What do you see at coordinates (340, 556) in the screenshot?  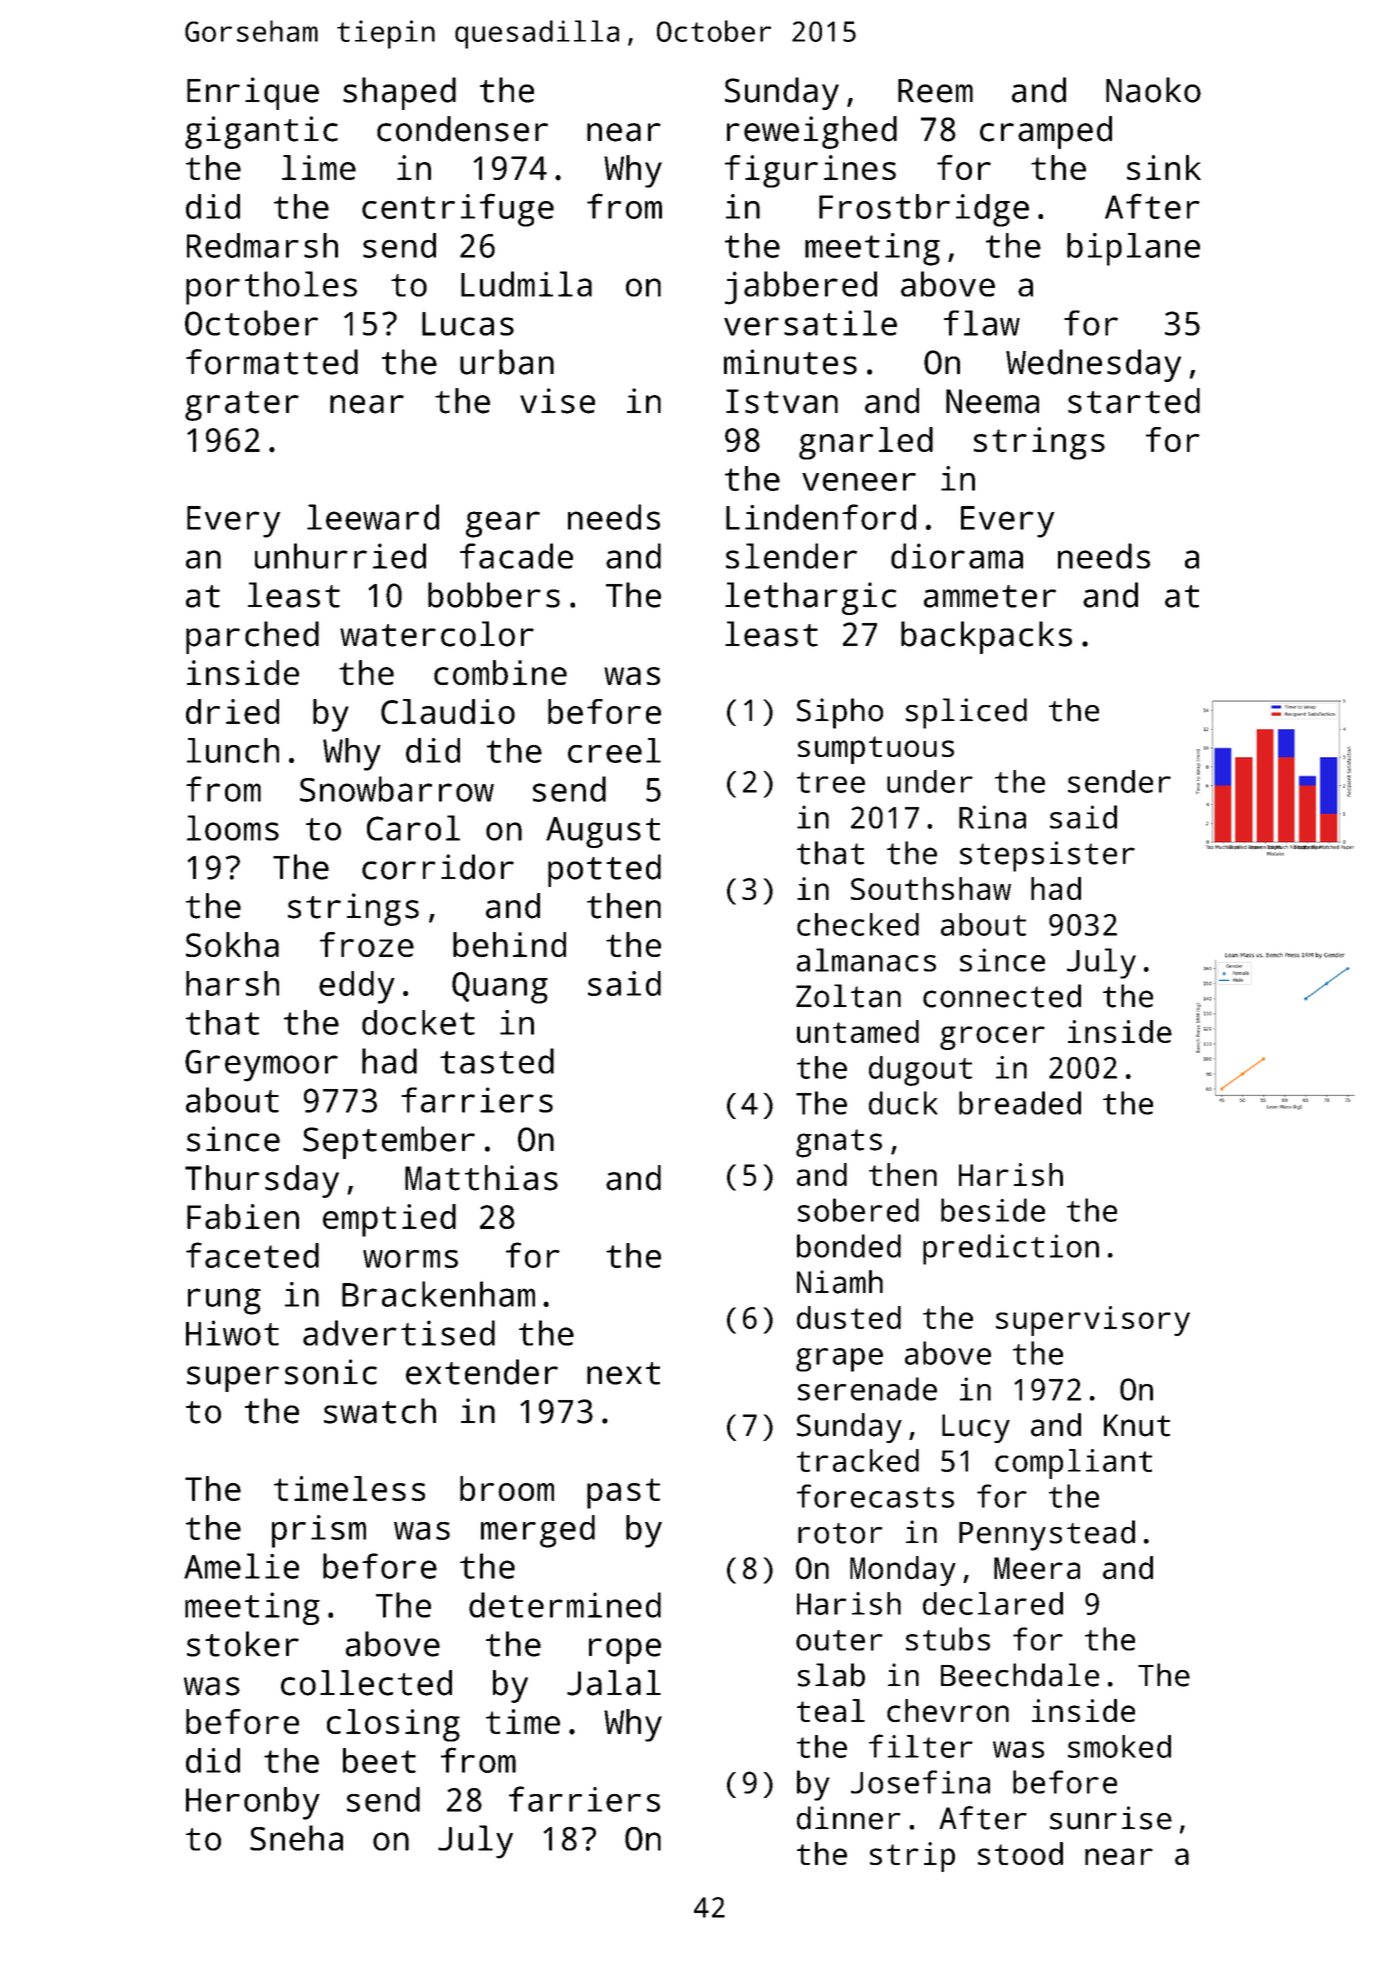 I see `unhurried` at bounding box center [340, 556].
